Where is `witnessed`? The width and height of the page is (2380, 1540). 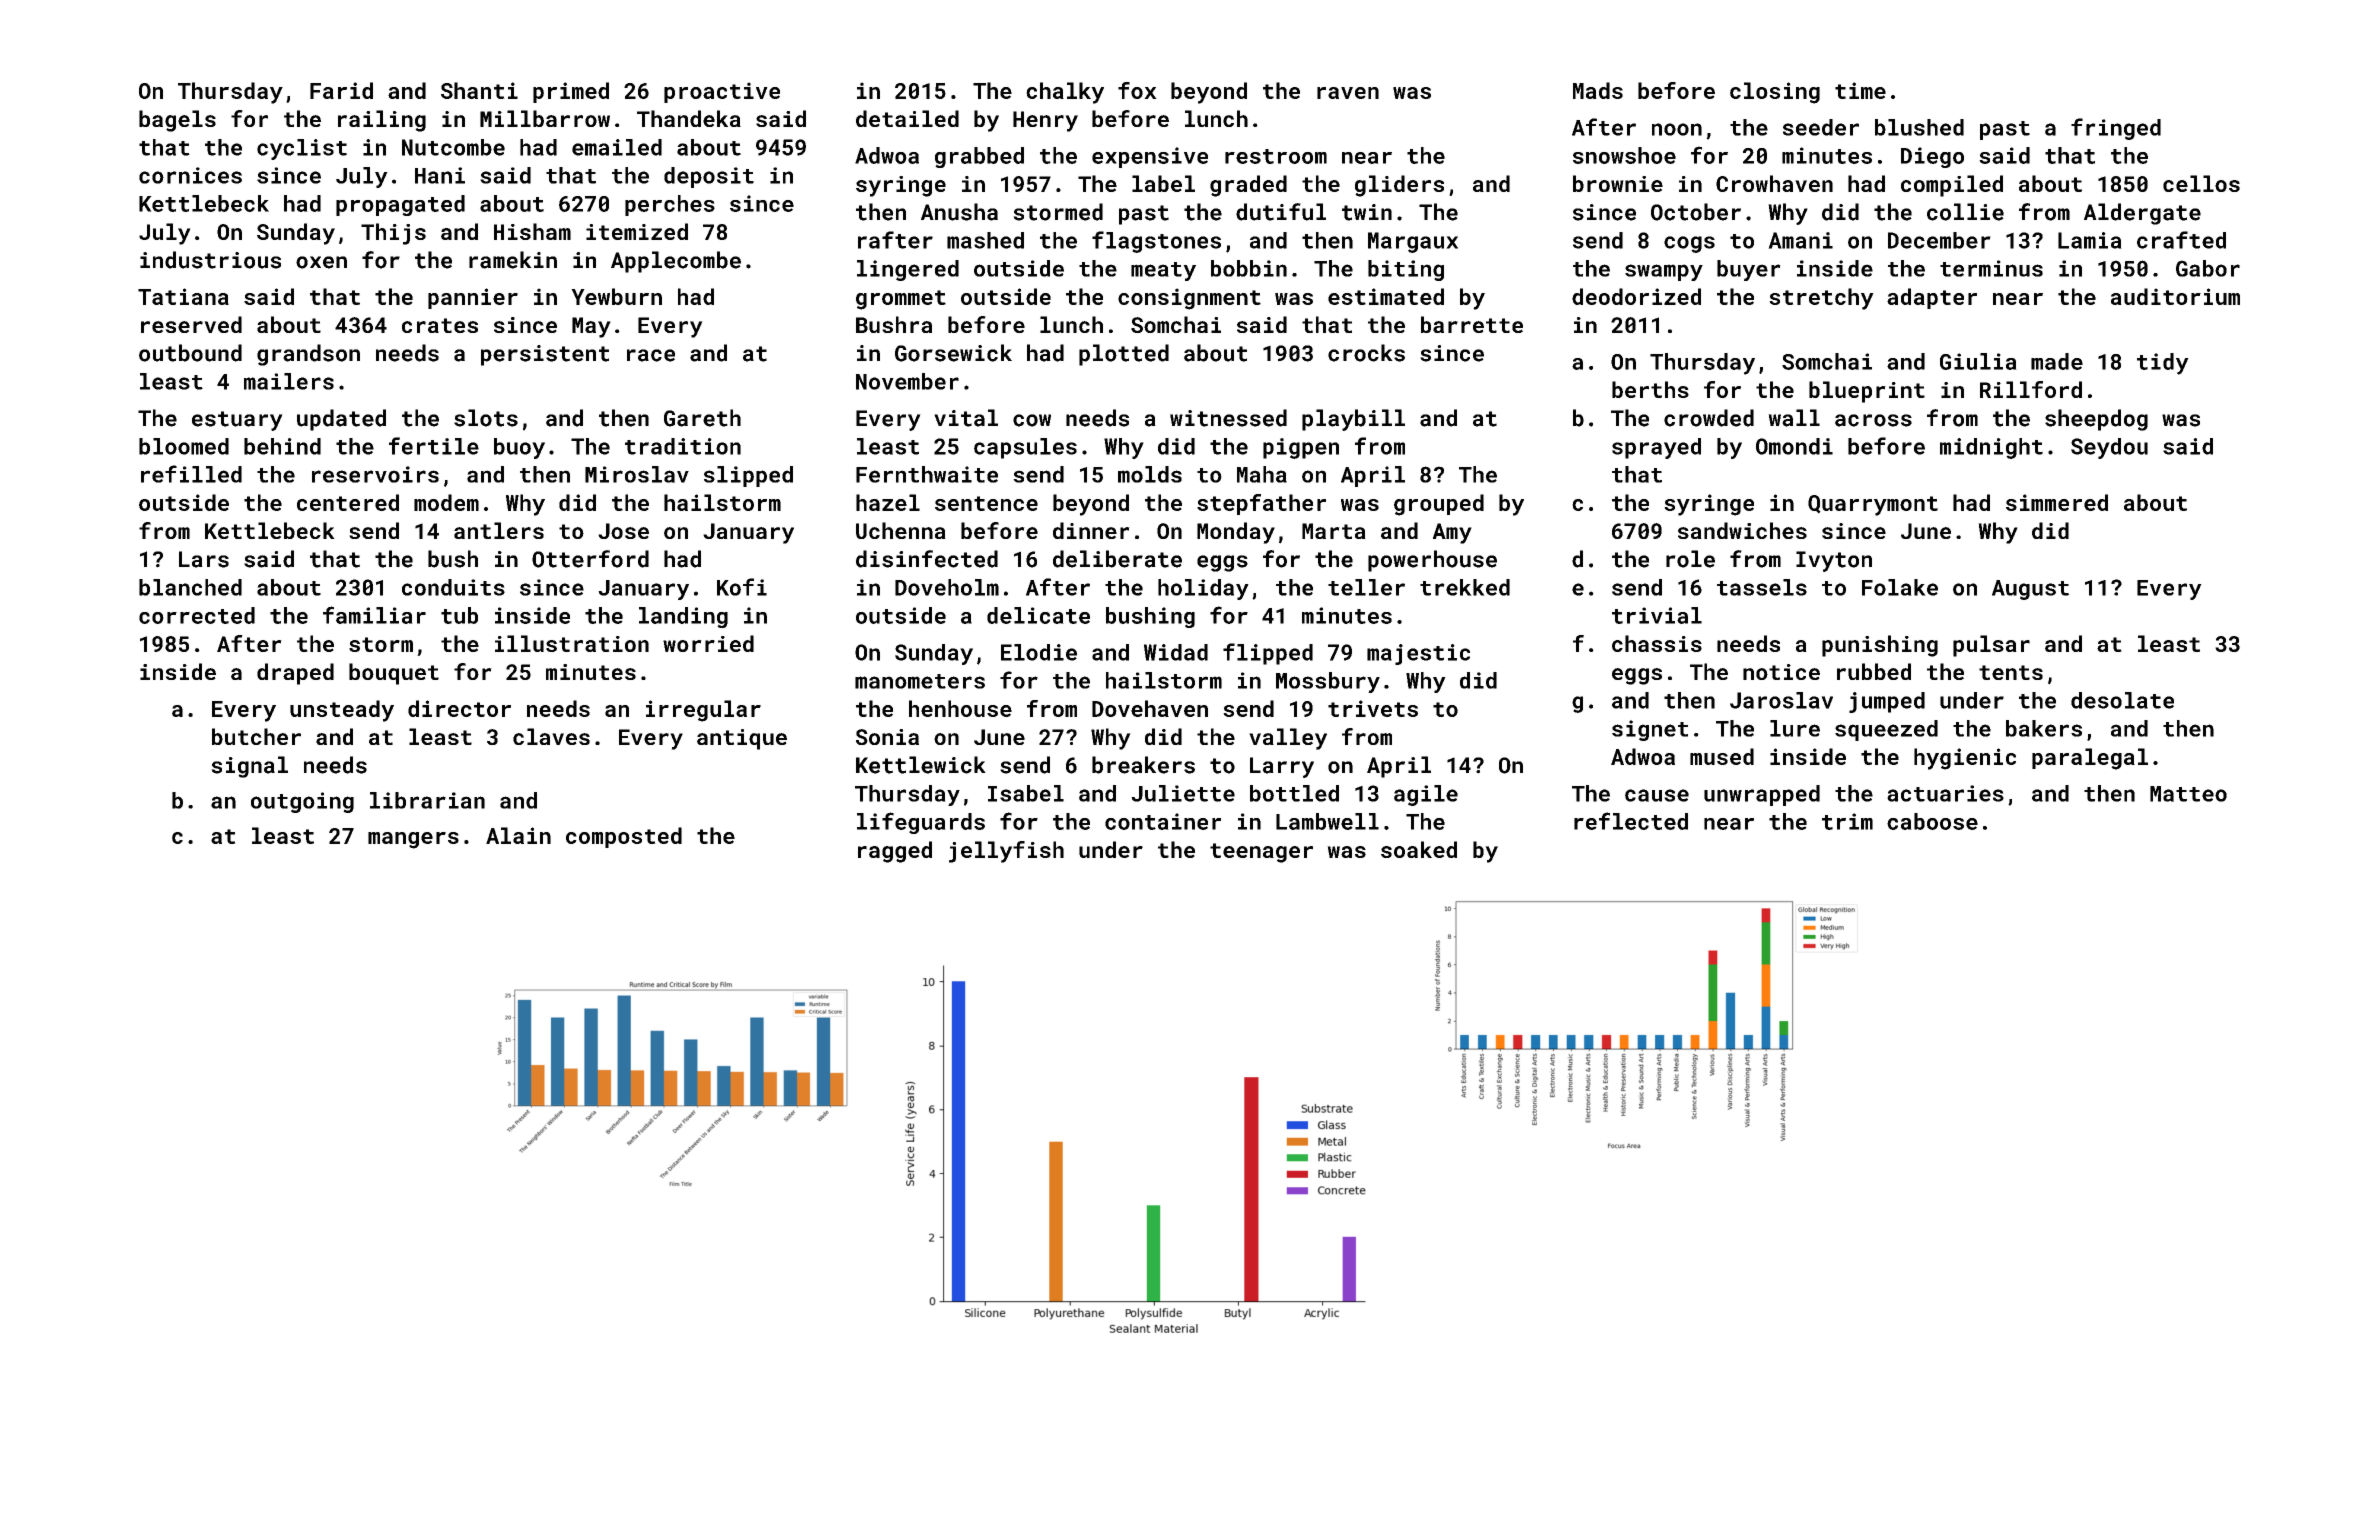 witnessed is located at coordinates (1228, 418).
